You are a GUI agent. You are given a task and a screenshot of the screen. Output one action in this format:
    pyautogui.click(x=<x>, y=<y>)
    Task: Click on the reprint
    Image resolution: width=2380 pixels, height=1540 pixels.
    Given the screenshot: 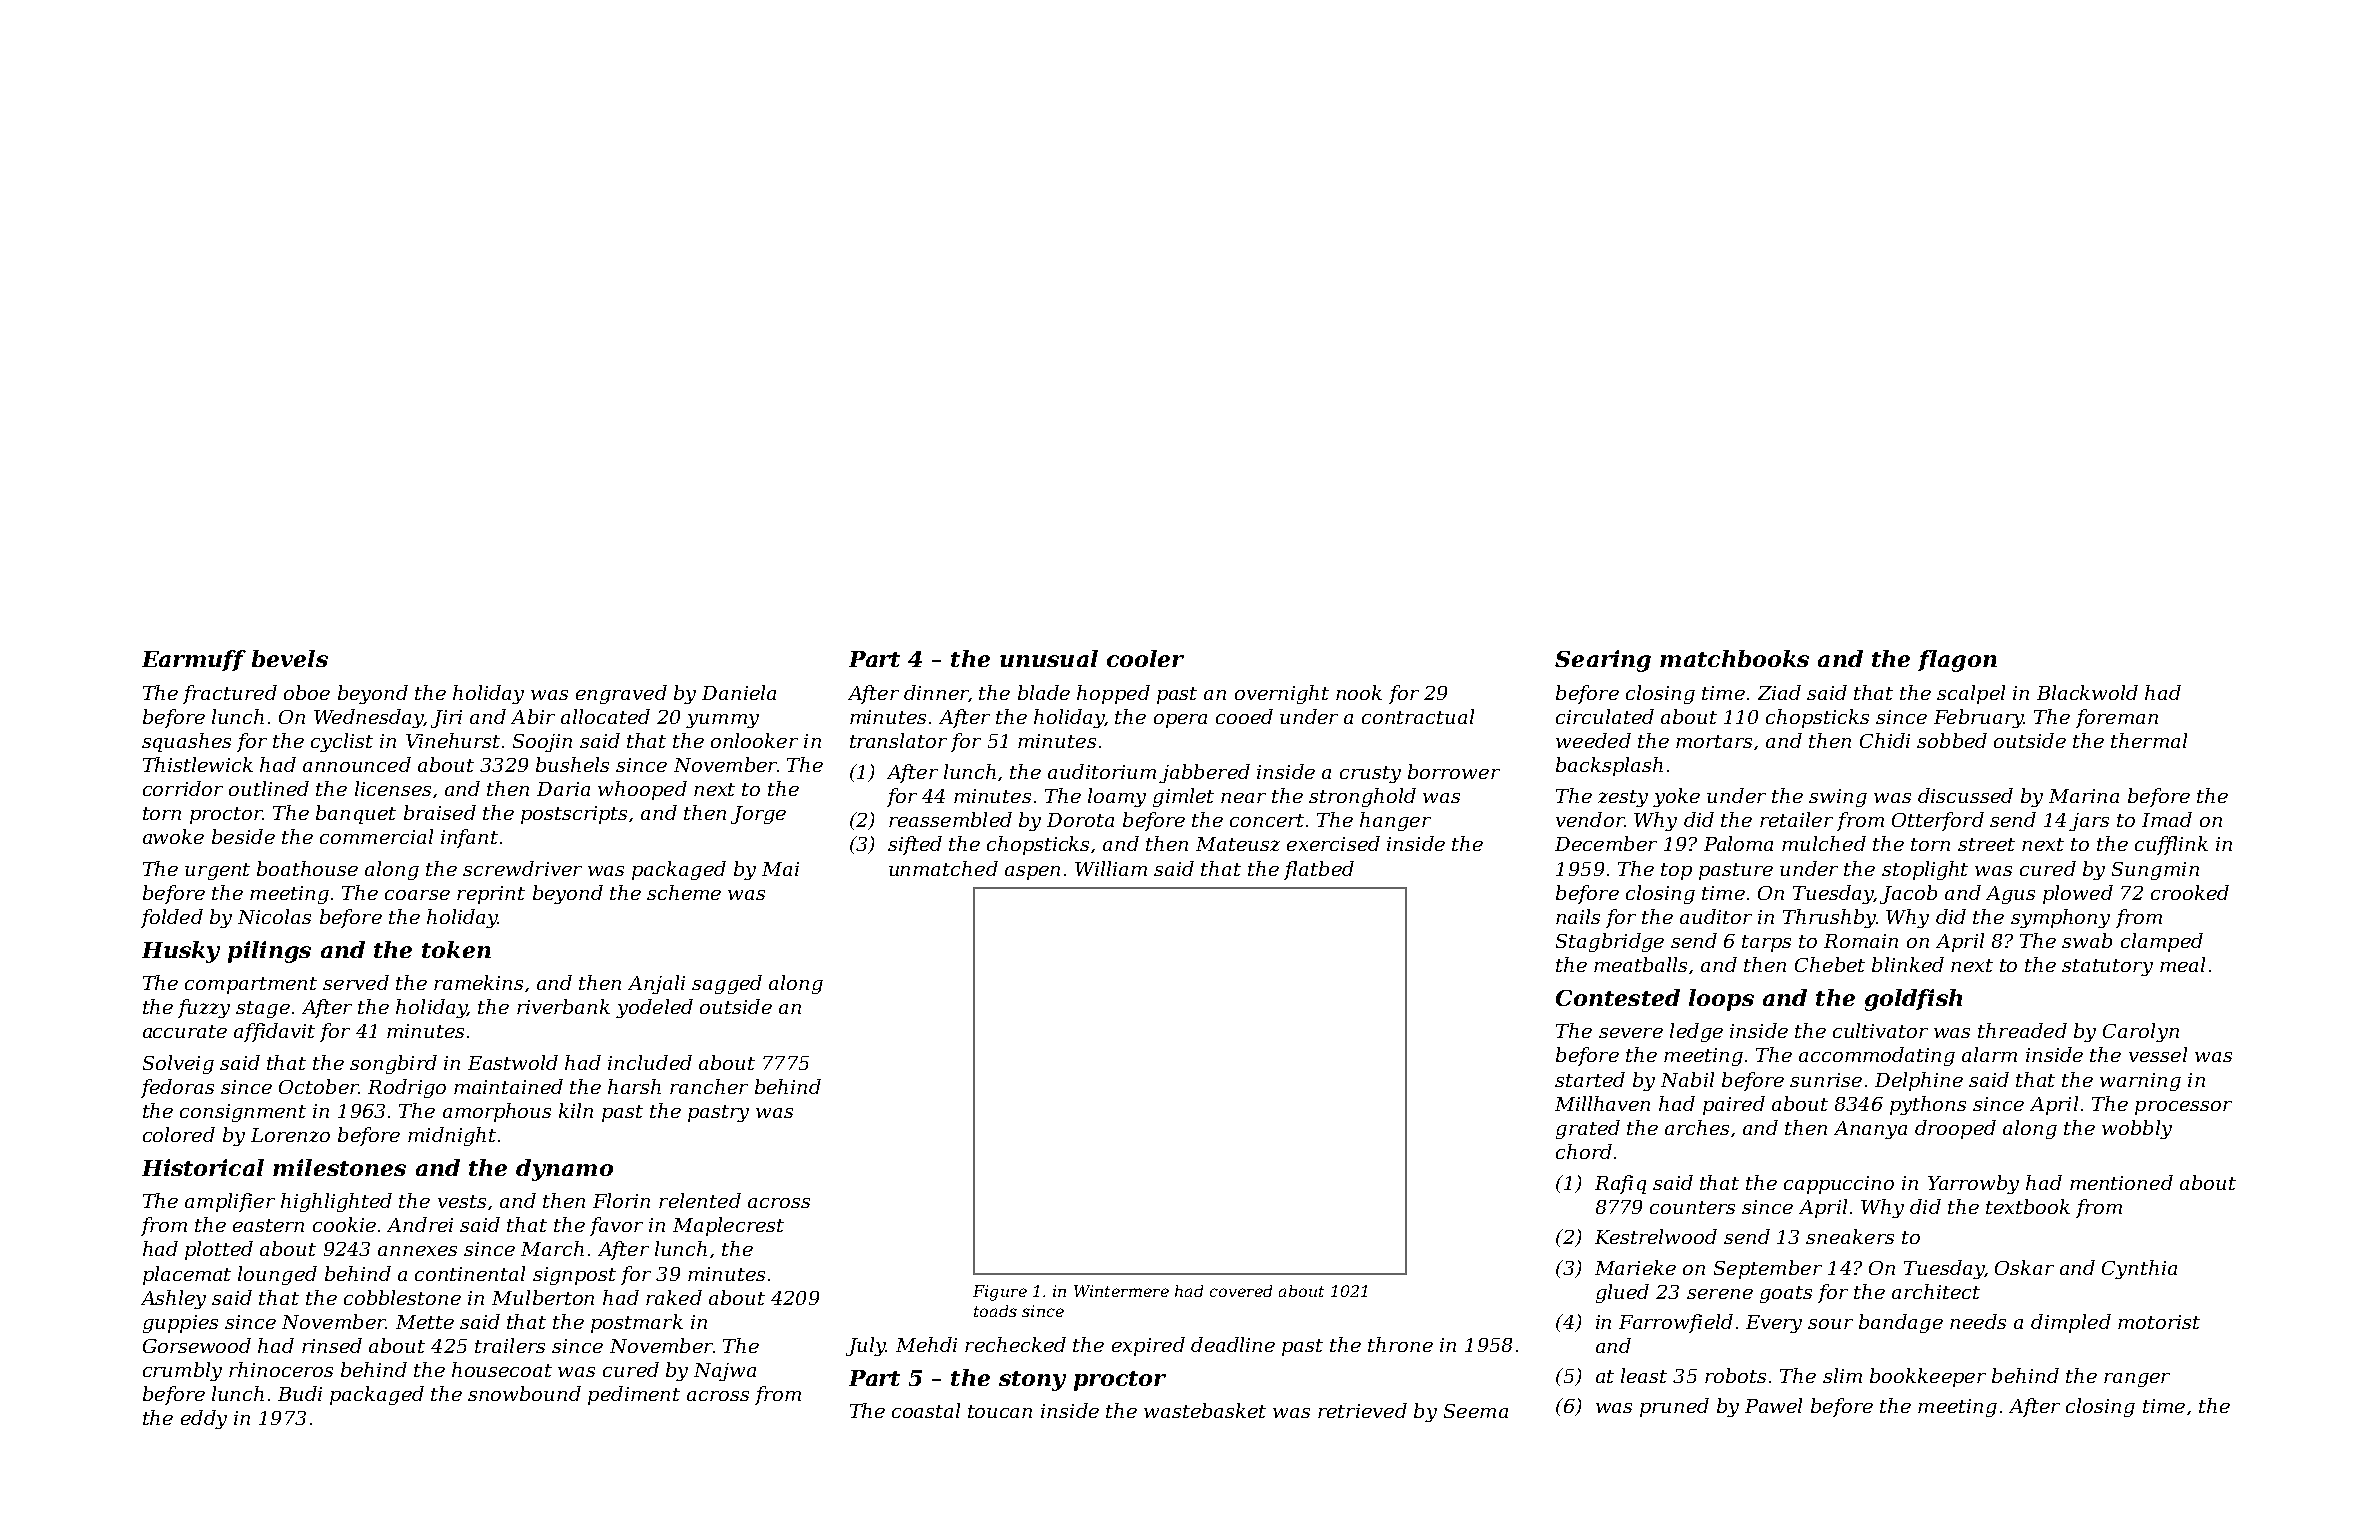 What is the action you would take?
    pyautogui.click(x=491, y=895)
